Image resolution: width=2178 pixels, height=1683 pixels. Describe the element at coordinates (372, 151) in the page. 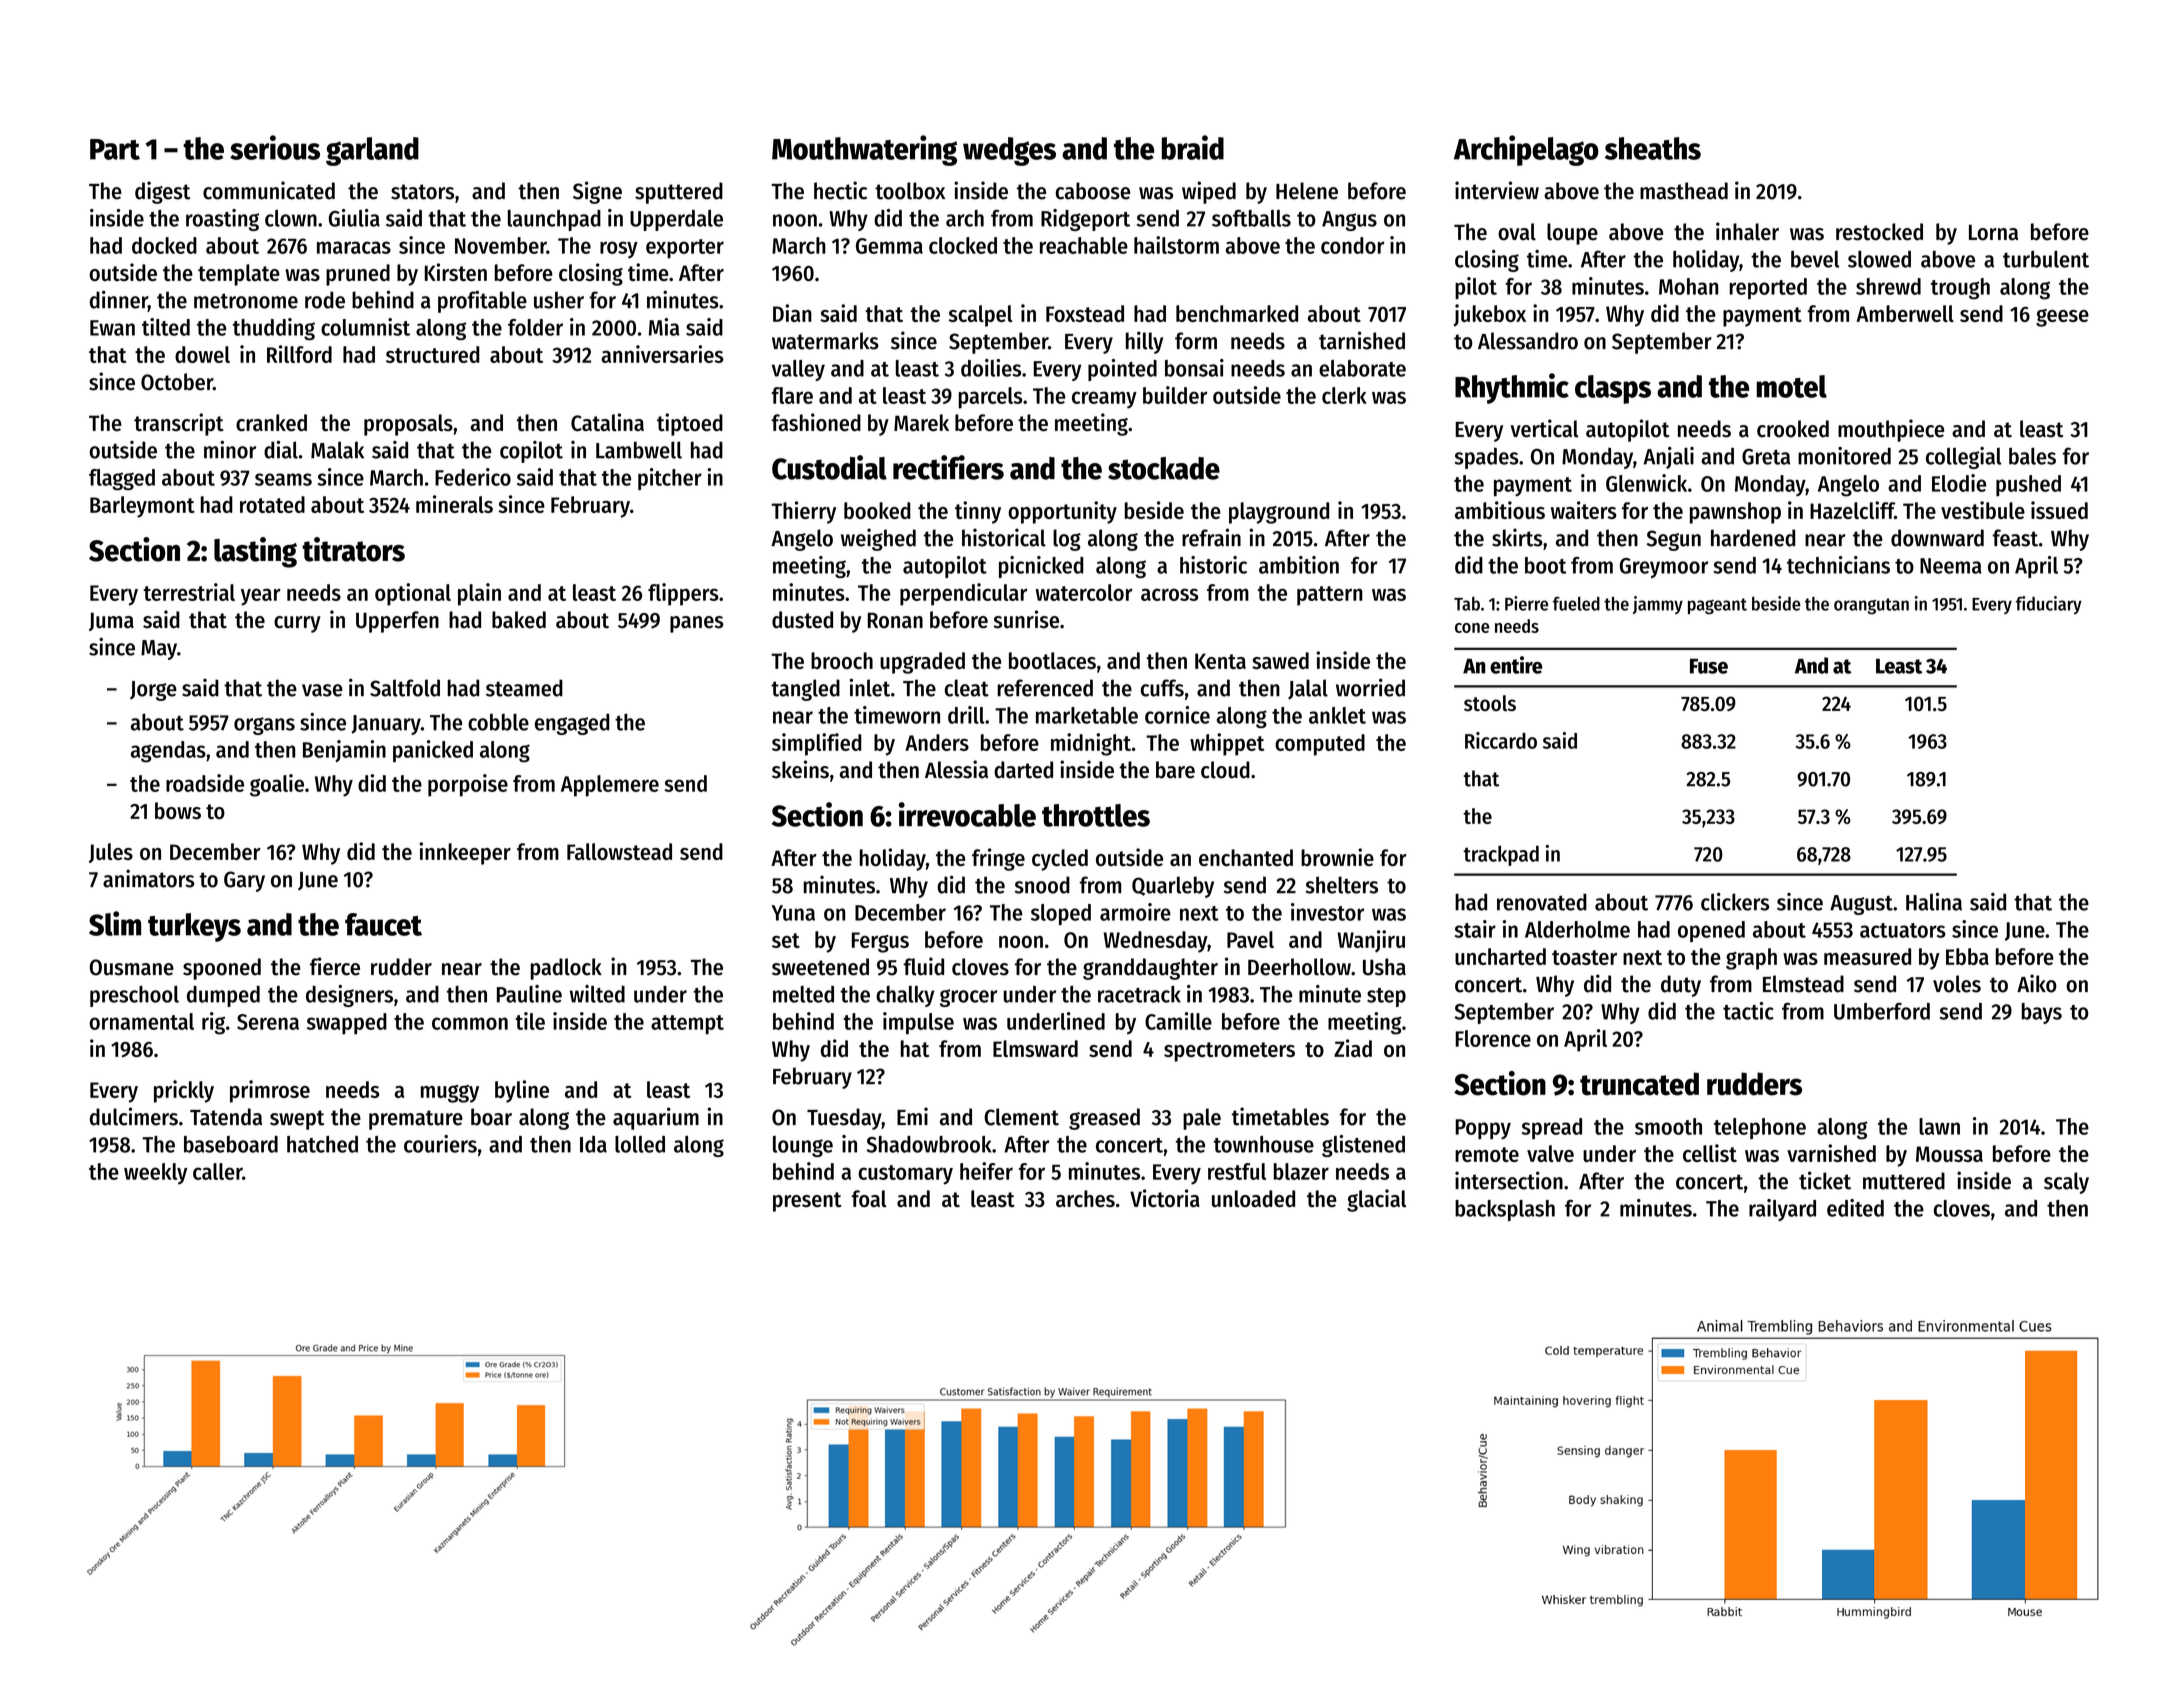

I see `garland` at that location.
